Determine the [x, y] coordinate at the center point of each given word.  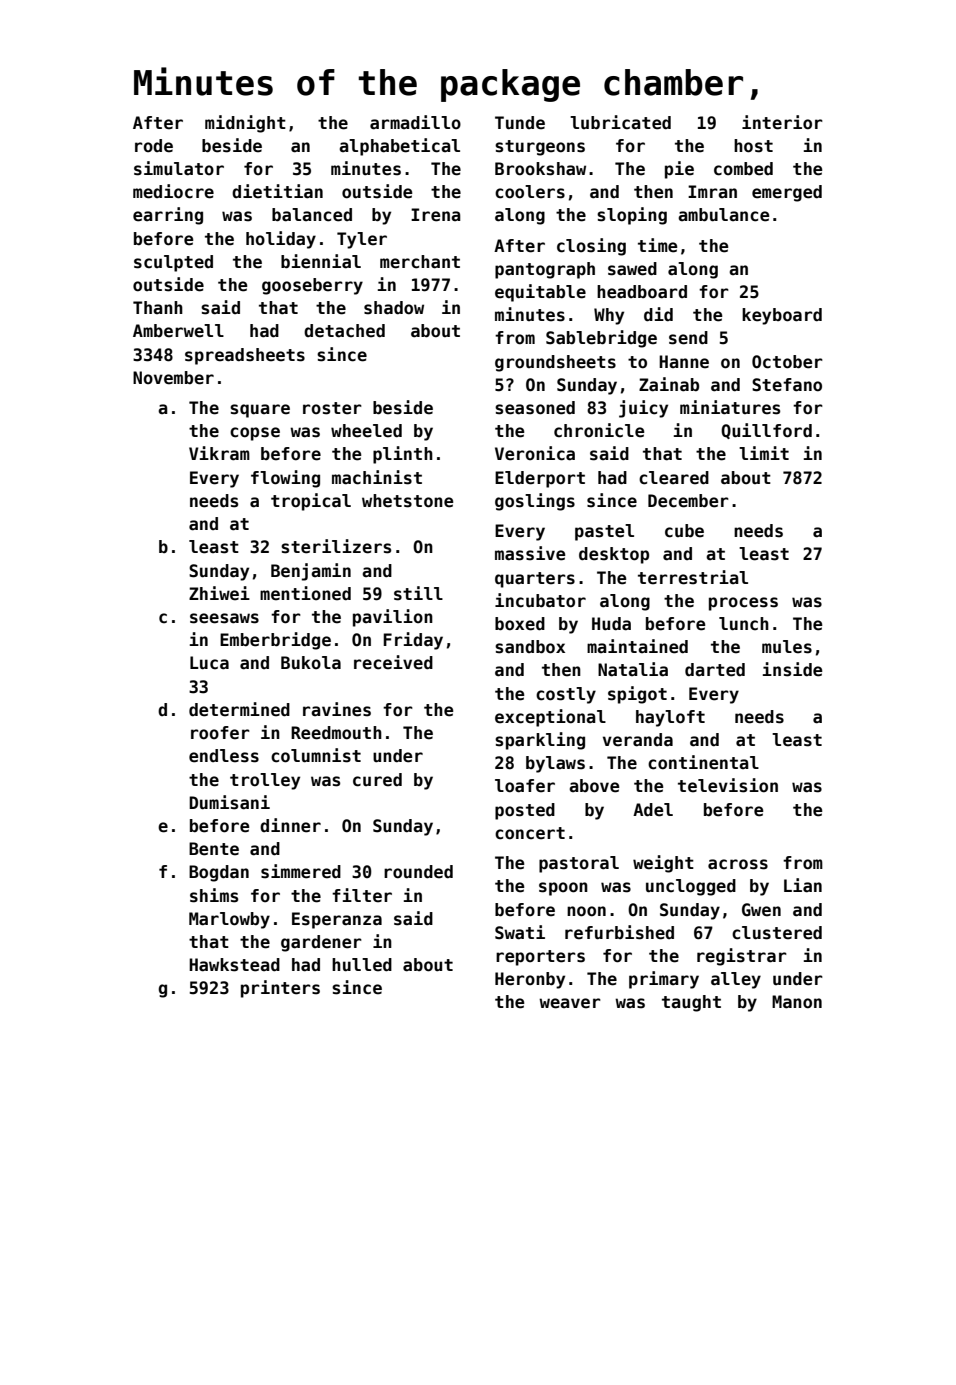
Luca [209, 663]
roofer [220, 733]
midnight [245, 124]
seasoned [535, 408]
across [738, 864]
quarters [535, 580]
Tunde [520, 123]
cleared [674, 478]
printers [280, 989]
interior [782, 122]
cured [377, 780]
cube [684, 531]
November [173, 378]
